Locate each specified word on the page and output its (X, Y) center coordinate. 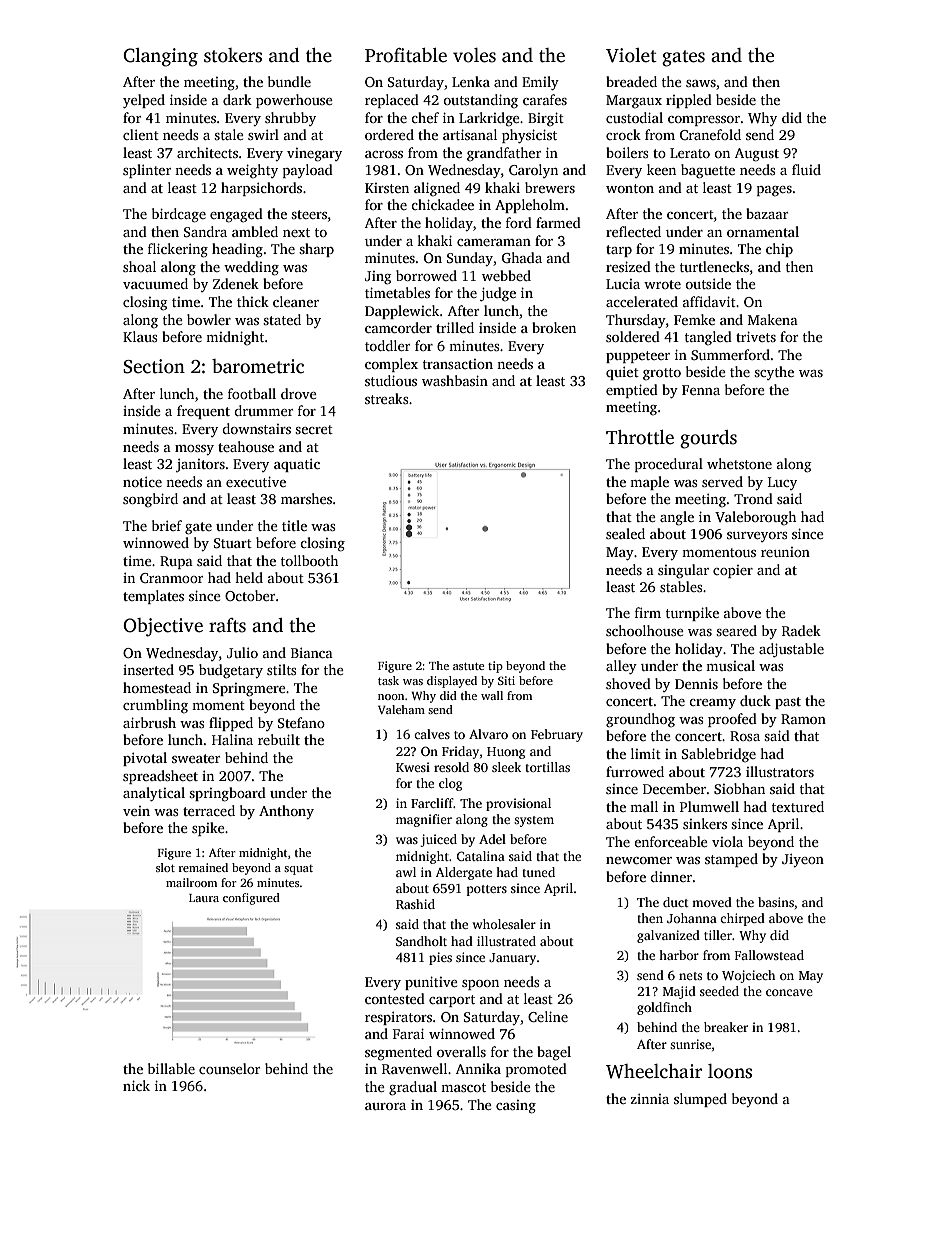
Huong (506, 753)
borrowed (426, 275)
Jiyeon (803, 860)
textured (798, 806)
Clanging (160, 57)
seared (736, 630)
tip (495, 667)
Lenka (471, 81)
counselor (229, 1068)
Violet (631, 55)
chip (779, 250)
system (534, 821)
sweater (196, 758)
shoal (139, 266)
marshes (306, 498)
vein (136, 811)
